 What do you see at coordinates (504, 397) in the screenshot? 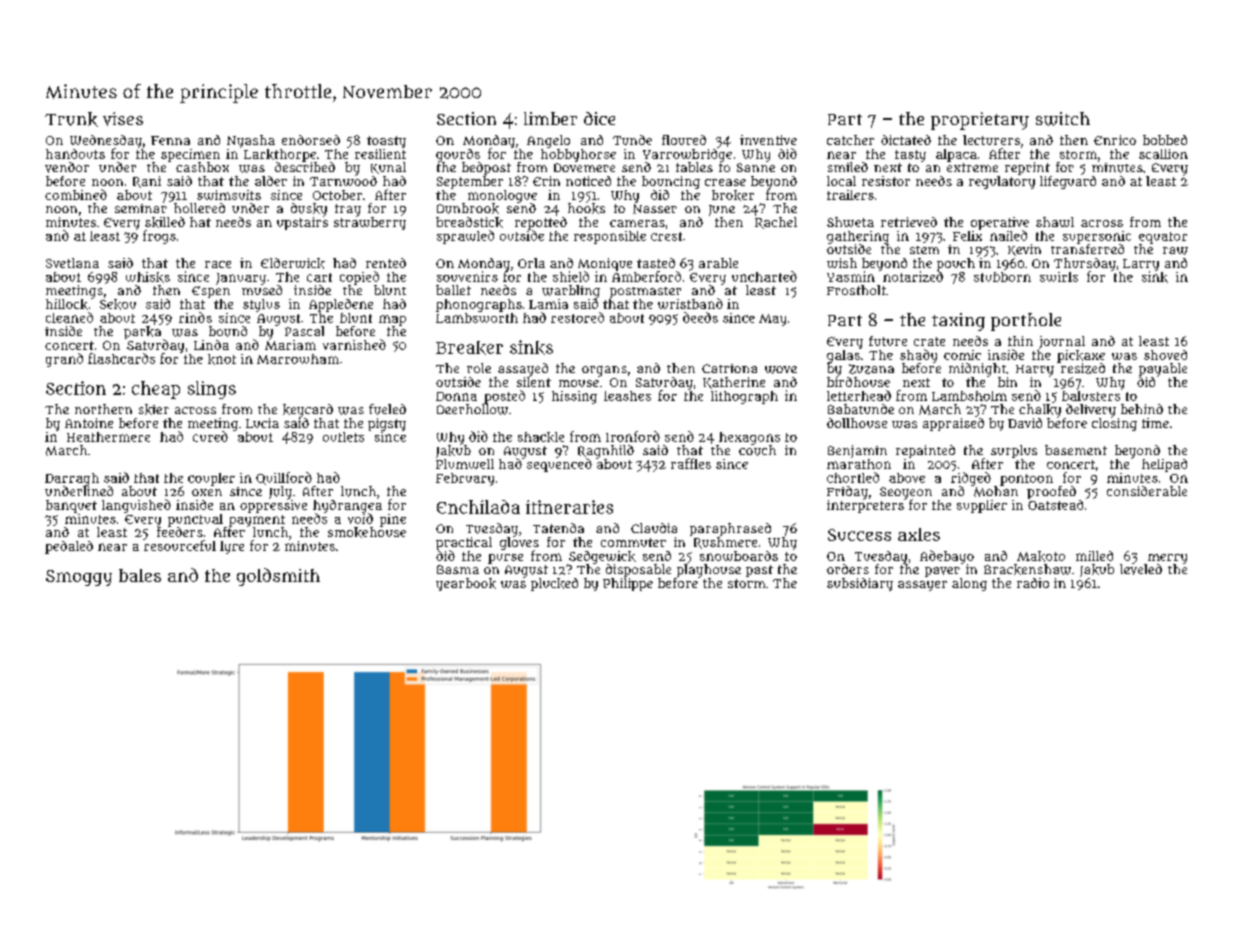
I see `posted` at bounding box center [504, 397].
